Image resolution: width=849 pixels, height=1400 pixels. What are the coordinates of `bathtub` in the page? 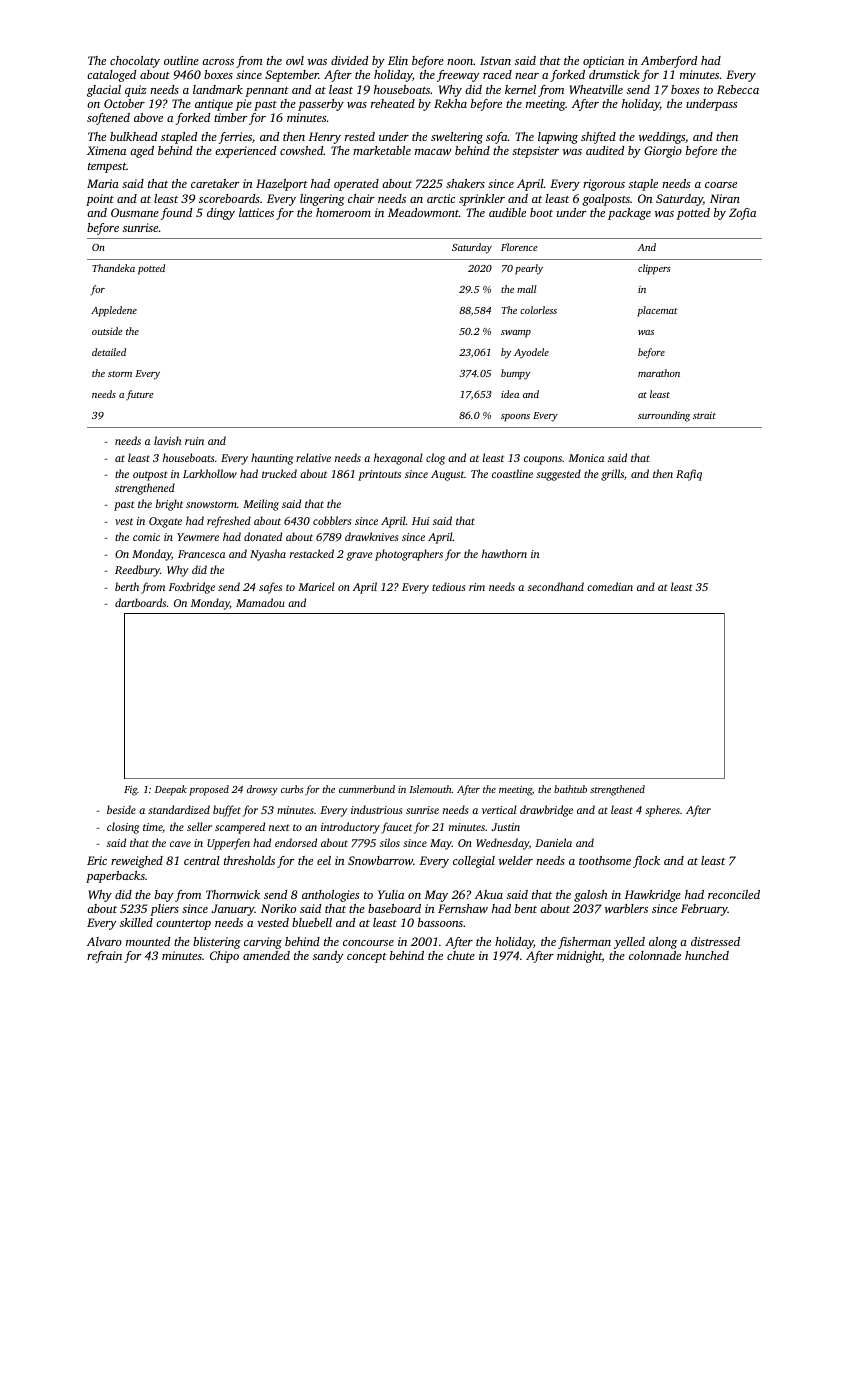 It's located at (570, 789).
